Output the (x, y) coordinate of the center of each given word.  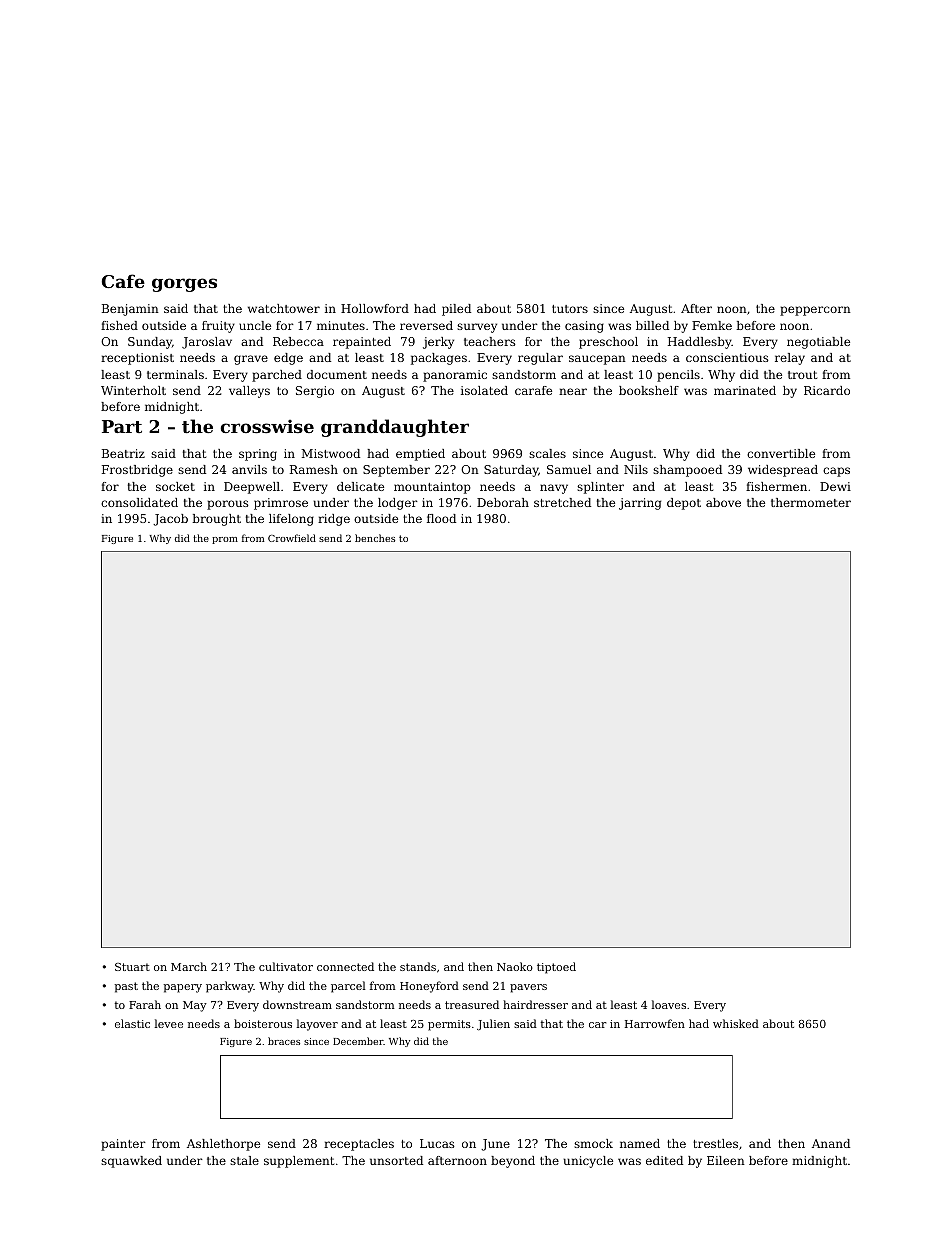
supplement (299, 1162)
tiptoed (556, 968)
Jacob (170, 520)
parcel (348, 987)
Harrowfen (655, 1023)
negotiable (818, 343)
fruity (218, 327)
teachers (490, 341)
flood (441, 518)
